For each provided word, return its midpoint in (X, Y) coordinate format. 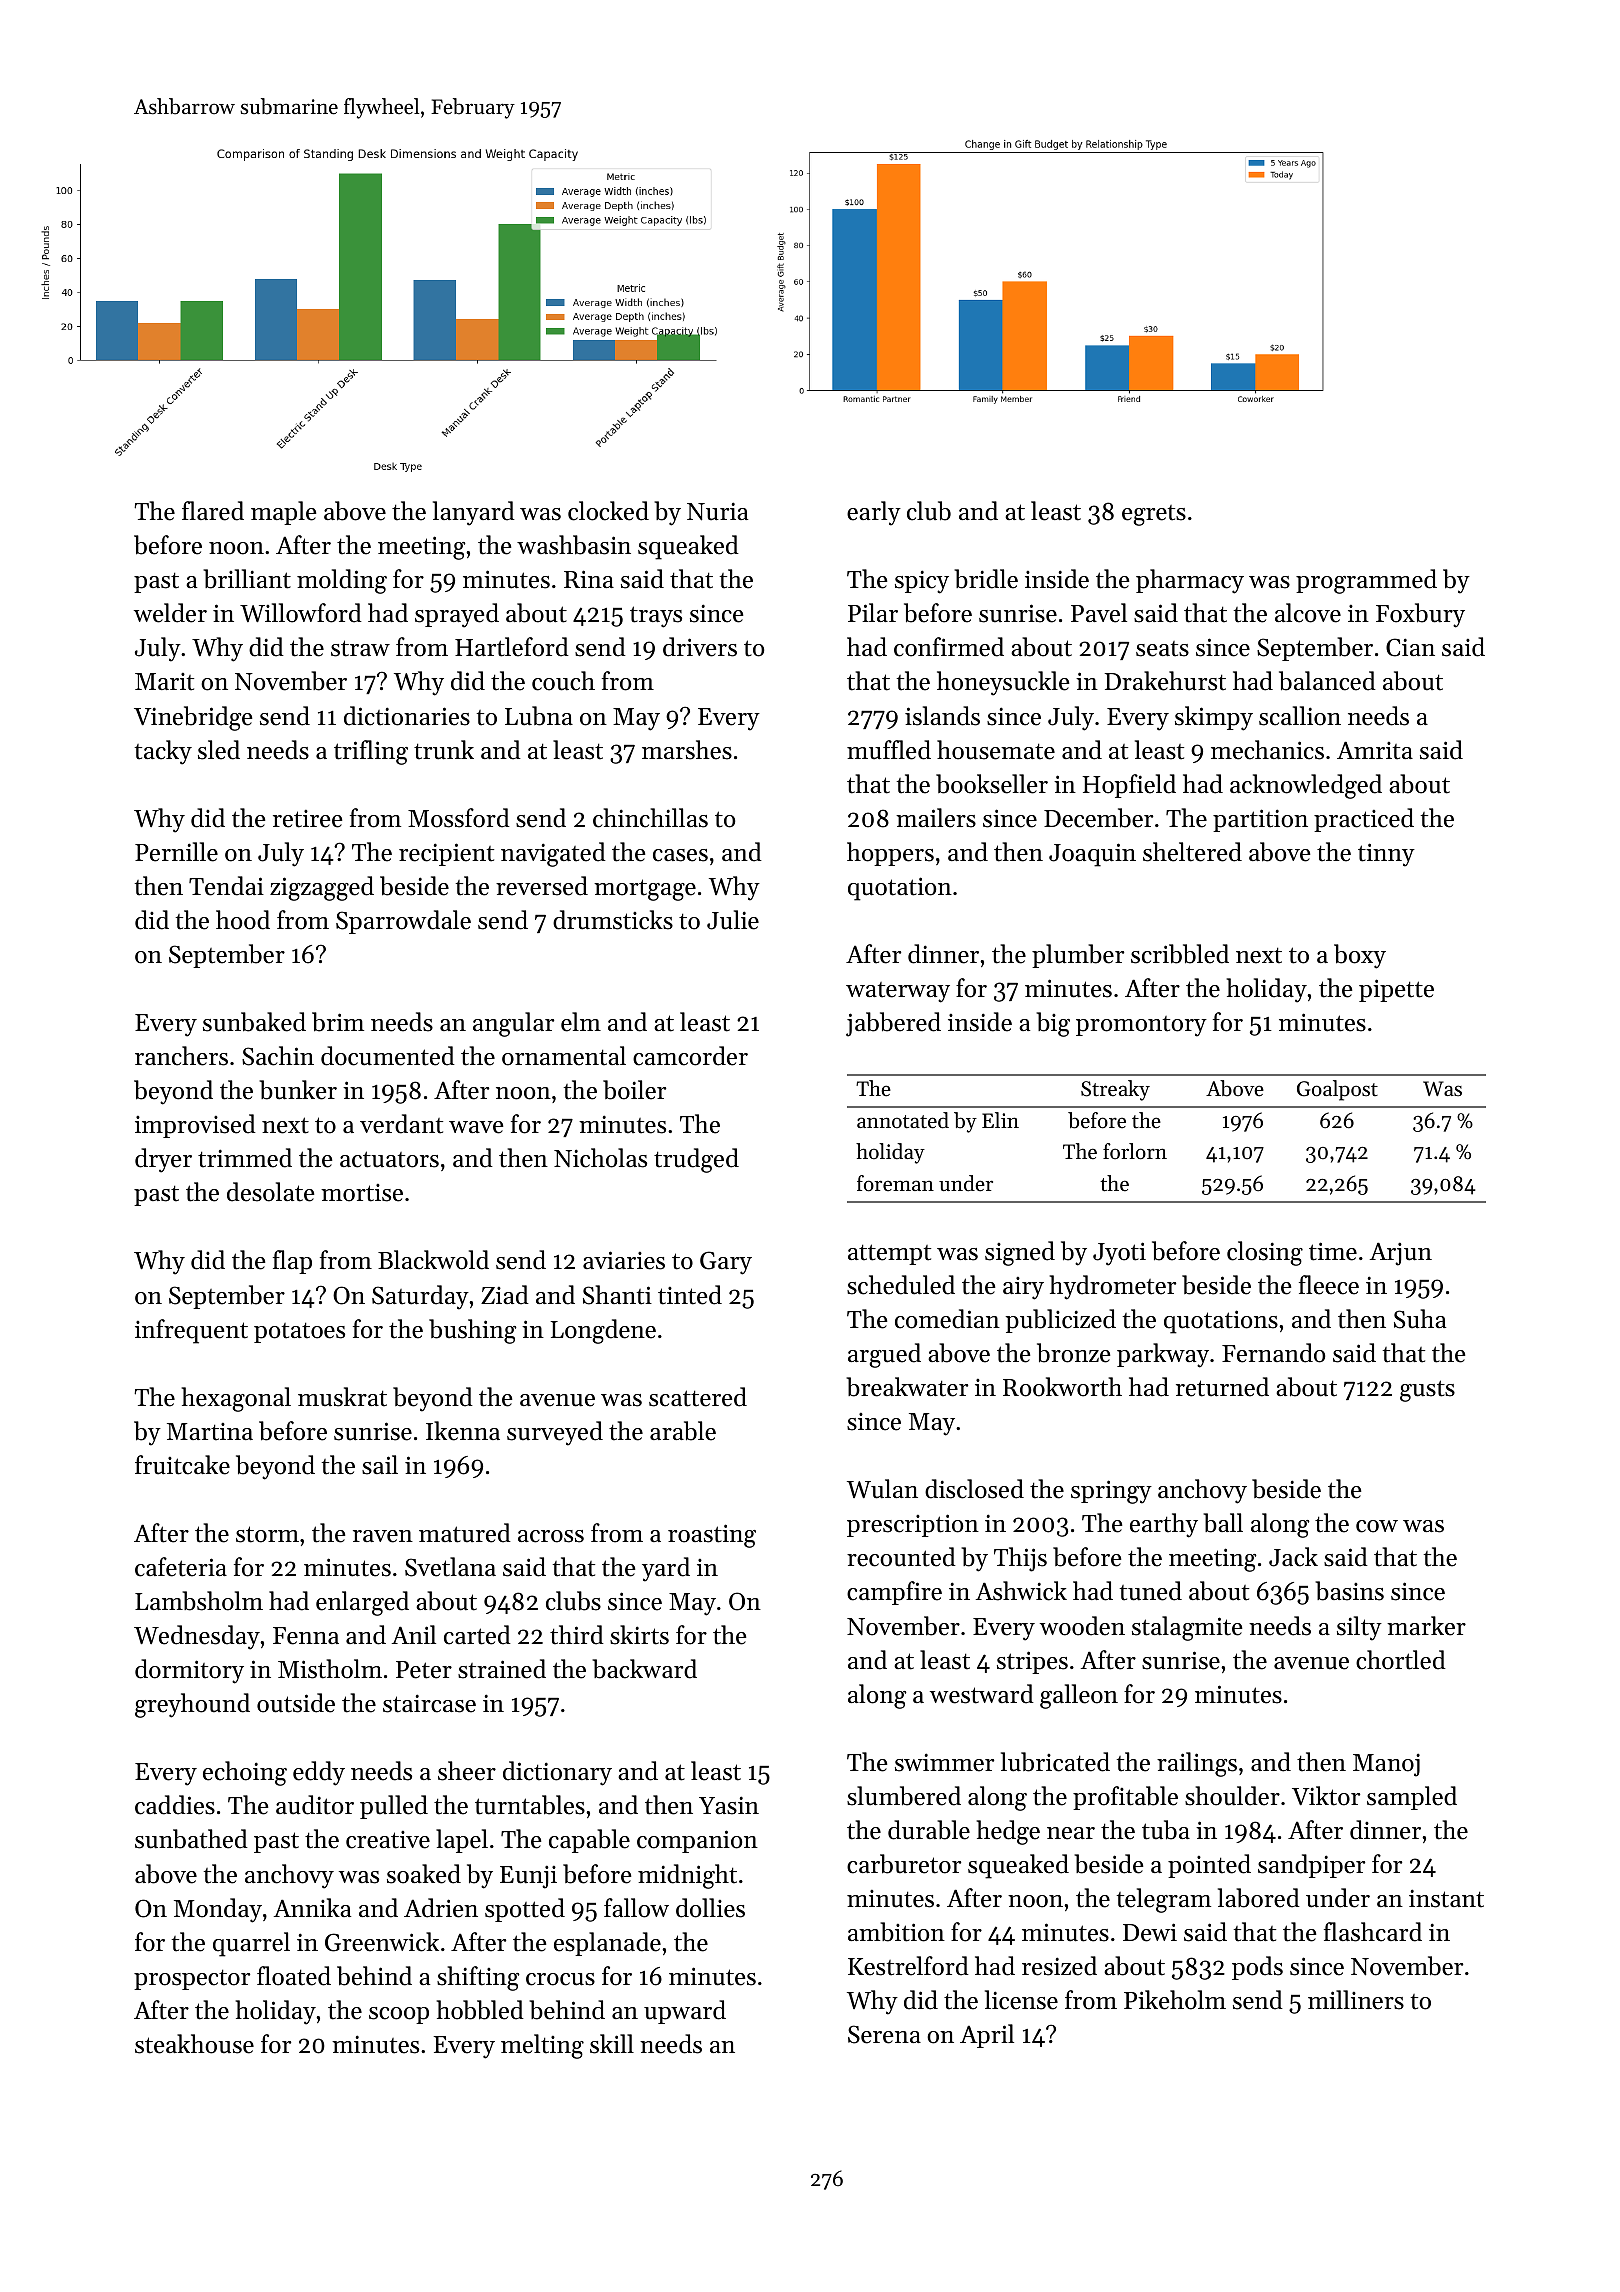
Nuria (717, 511)
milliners (1356, 2000)
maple (283, 513)
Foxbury (1420, 615)
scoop (399, 2015)
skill (612, 2044)
